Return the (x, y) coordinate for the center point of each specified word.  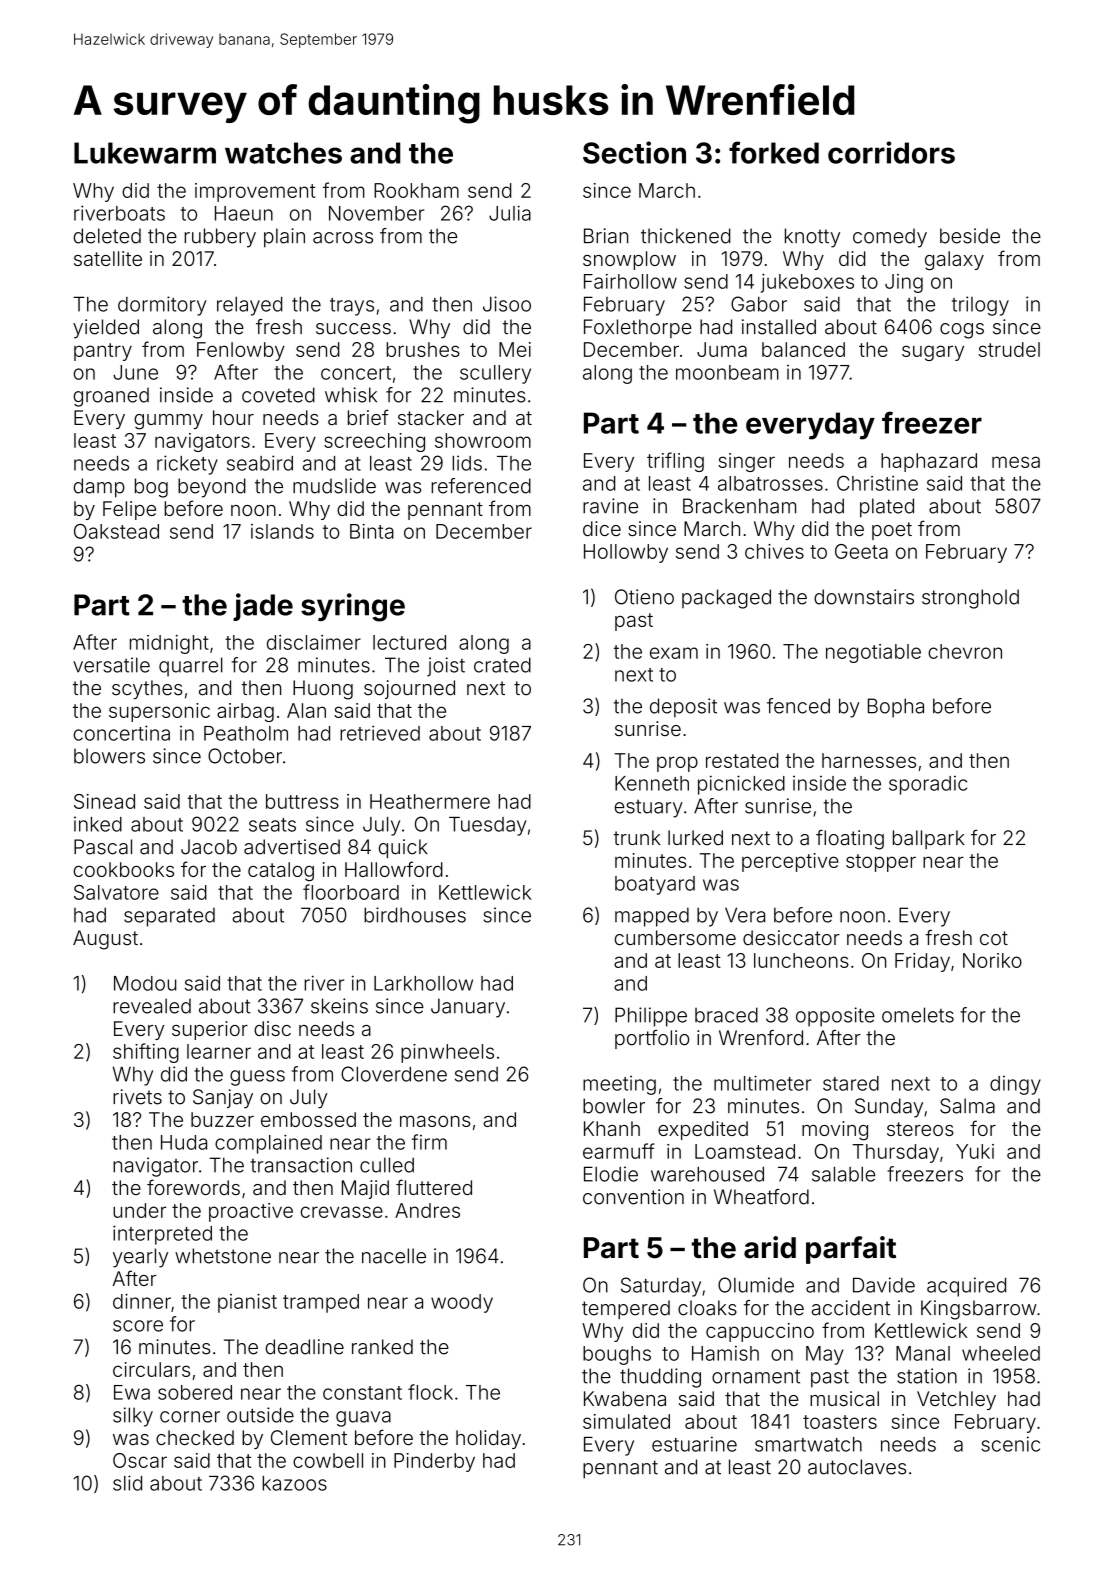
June (135, 372)
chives (774, 551)
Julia (510, 213)
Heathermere (430, 801)
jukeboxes (807, 283)
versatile (111, 665)
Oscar (140, 1460)
